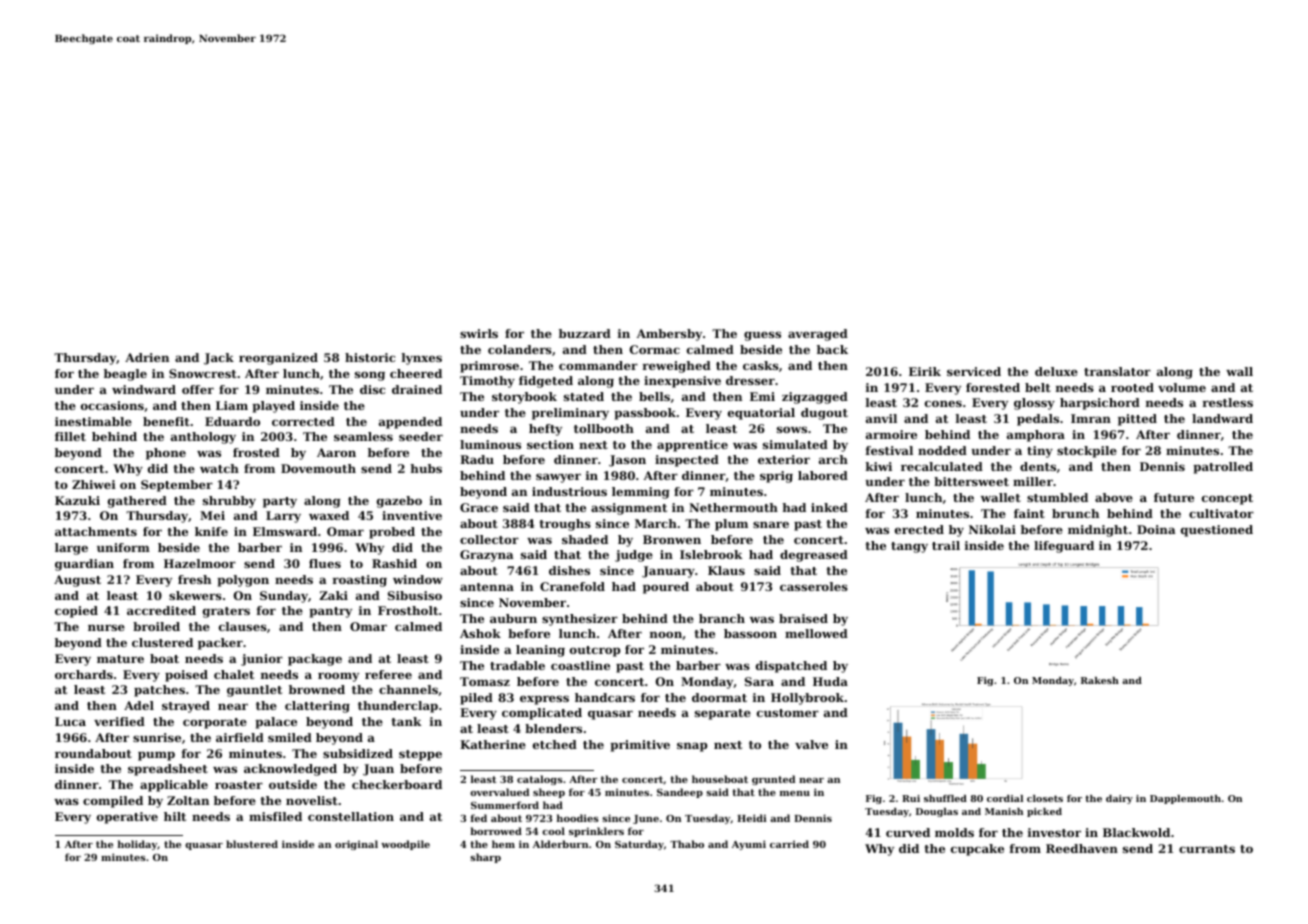 This page has height=924, width=1308. I want to click on Jack, so click(219, 359).
